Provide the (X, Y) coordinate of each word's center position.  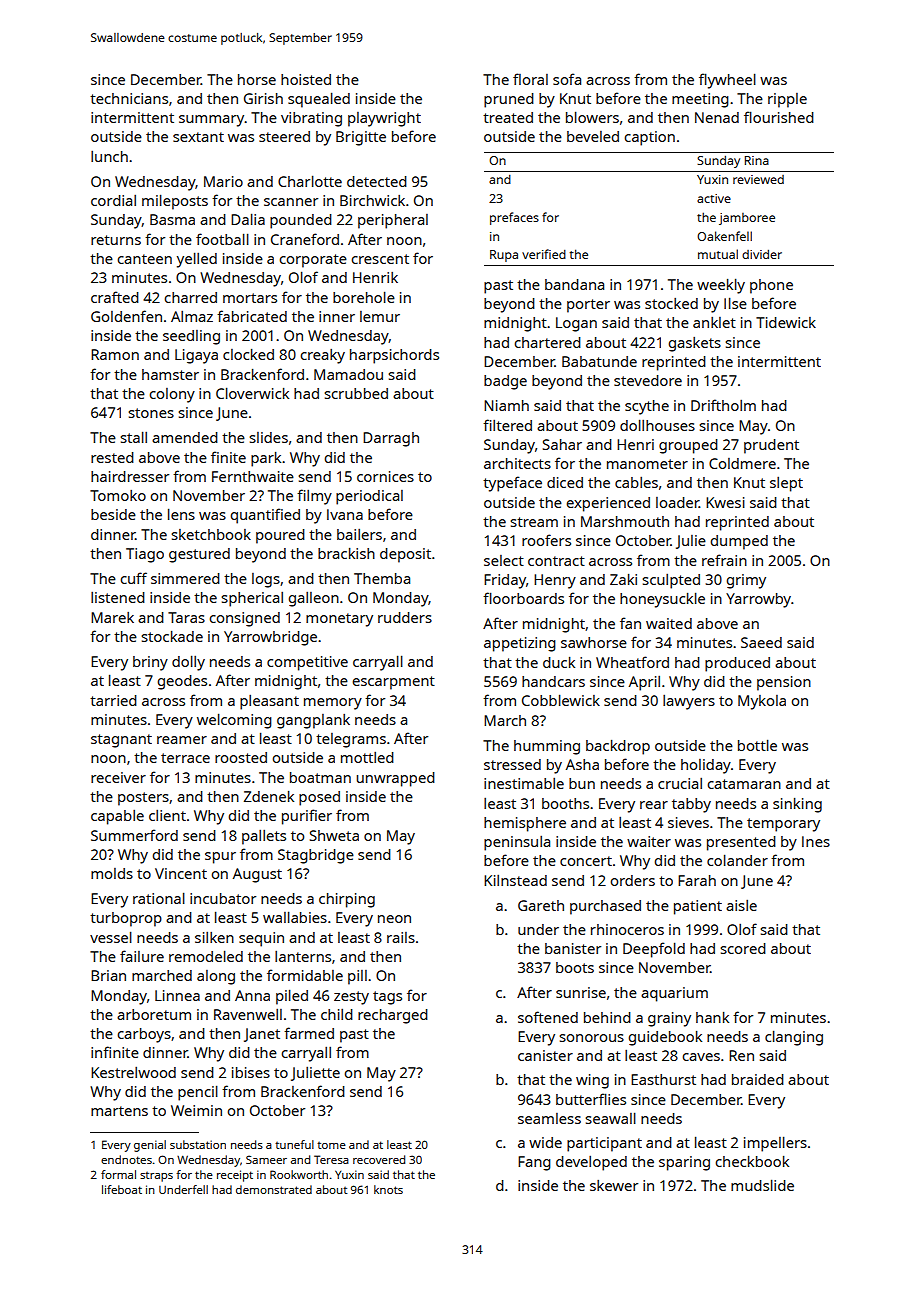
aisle (741, 905)
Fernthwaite (253, 476)
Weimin (196, 1110)
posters (143, 799)
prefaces (514, 218)
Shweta (334, 835)
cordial (113, 200)
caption (649, 138)
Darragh (391, 439)
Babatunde (599, 361)
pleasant (269, 702)
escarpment (393, 683)
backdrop (618, 747)
